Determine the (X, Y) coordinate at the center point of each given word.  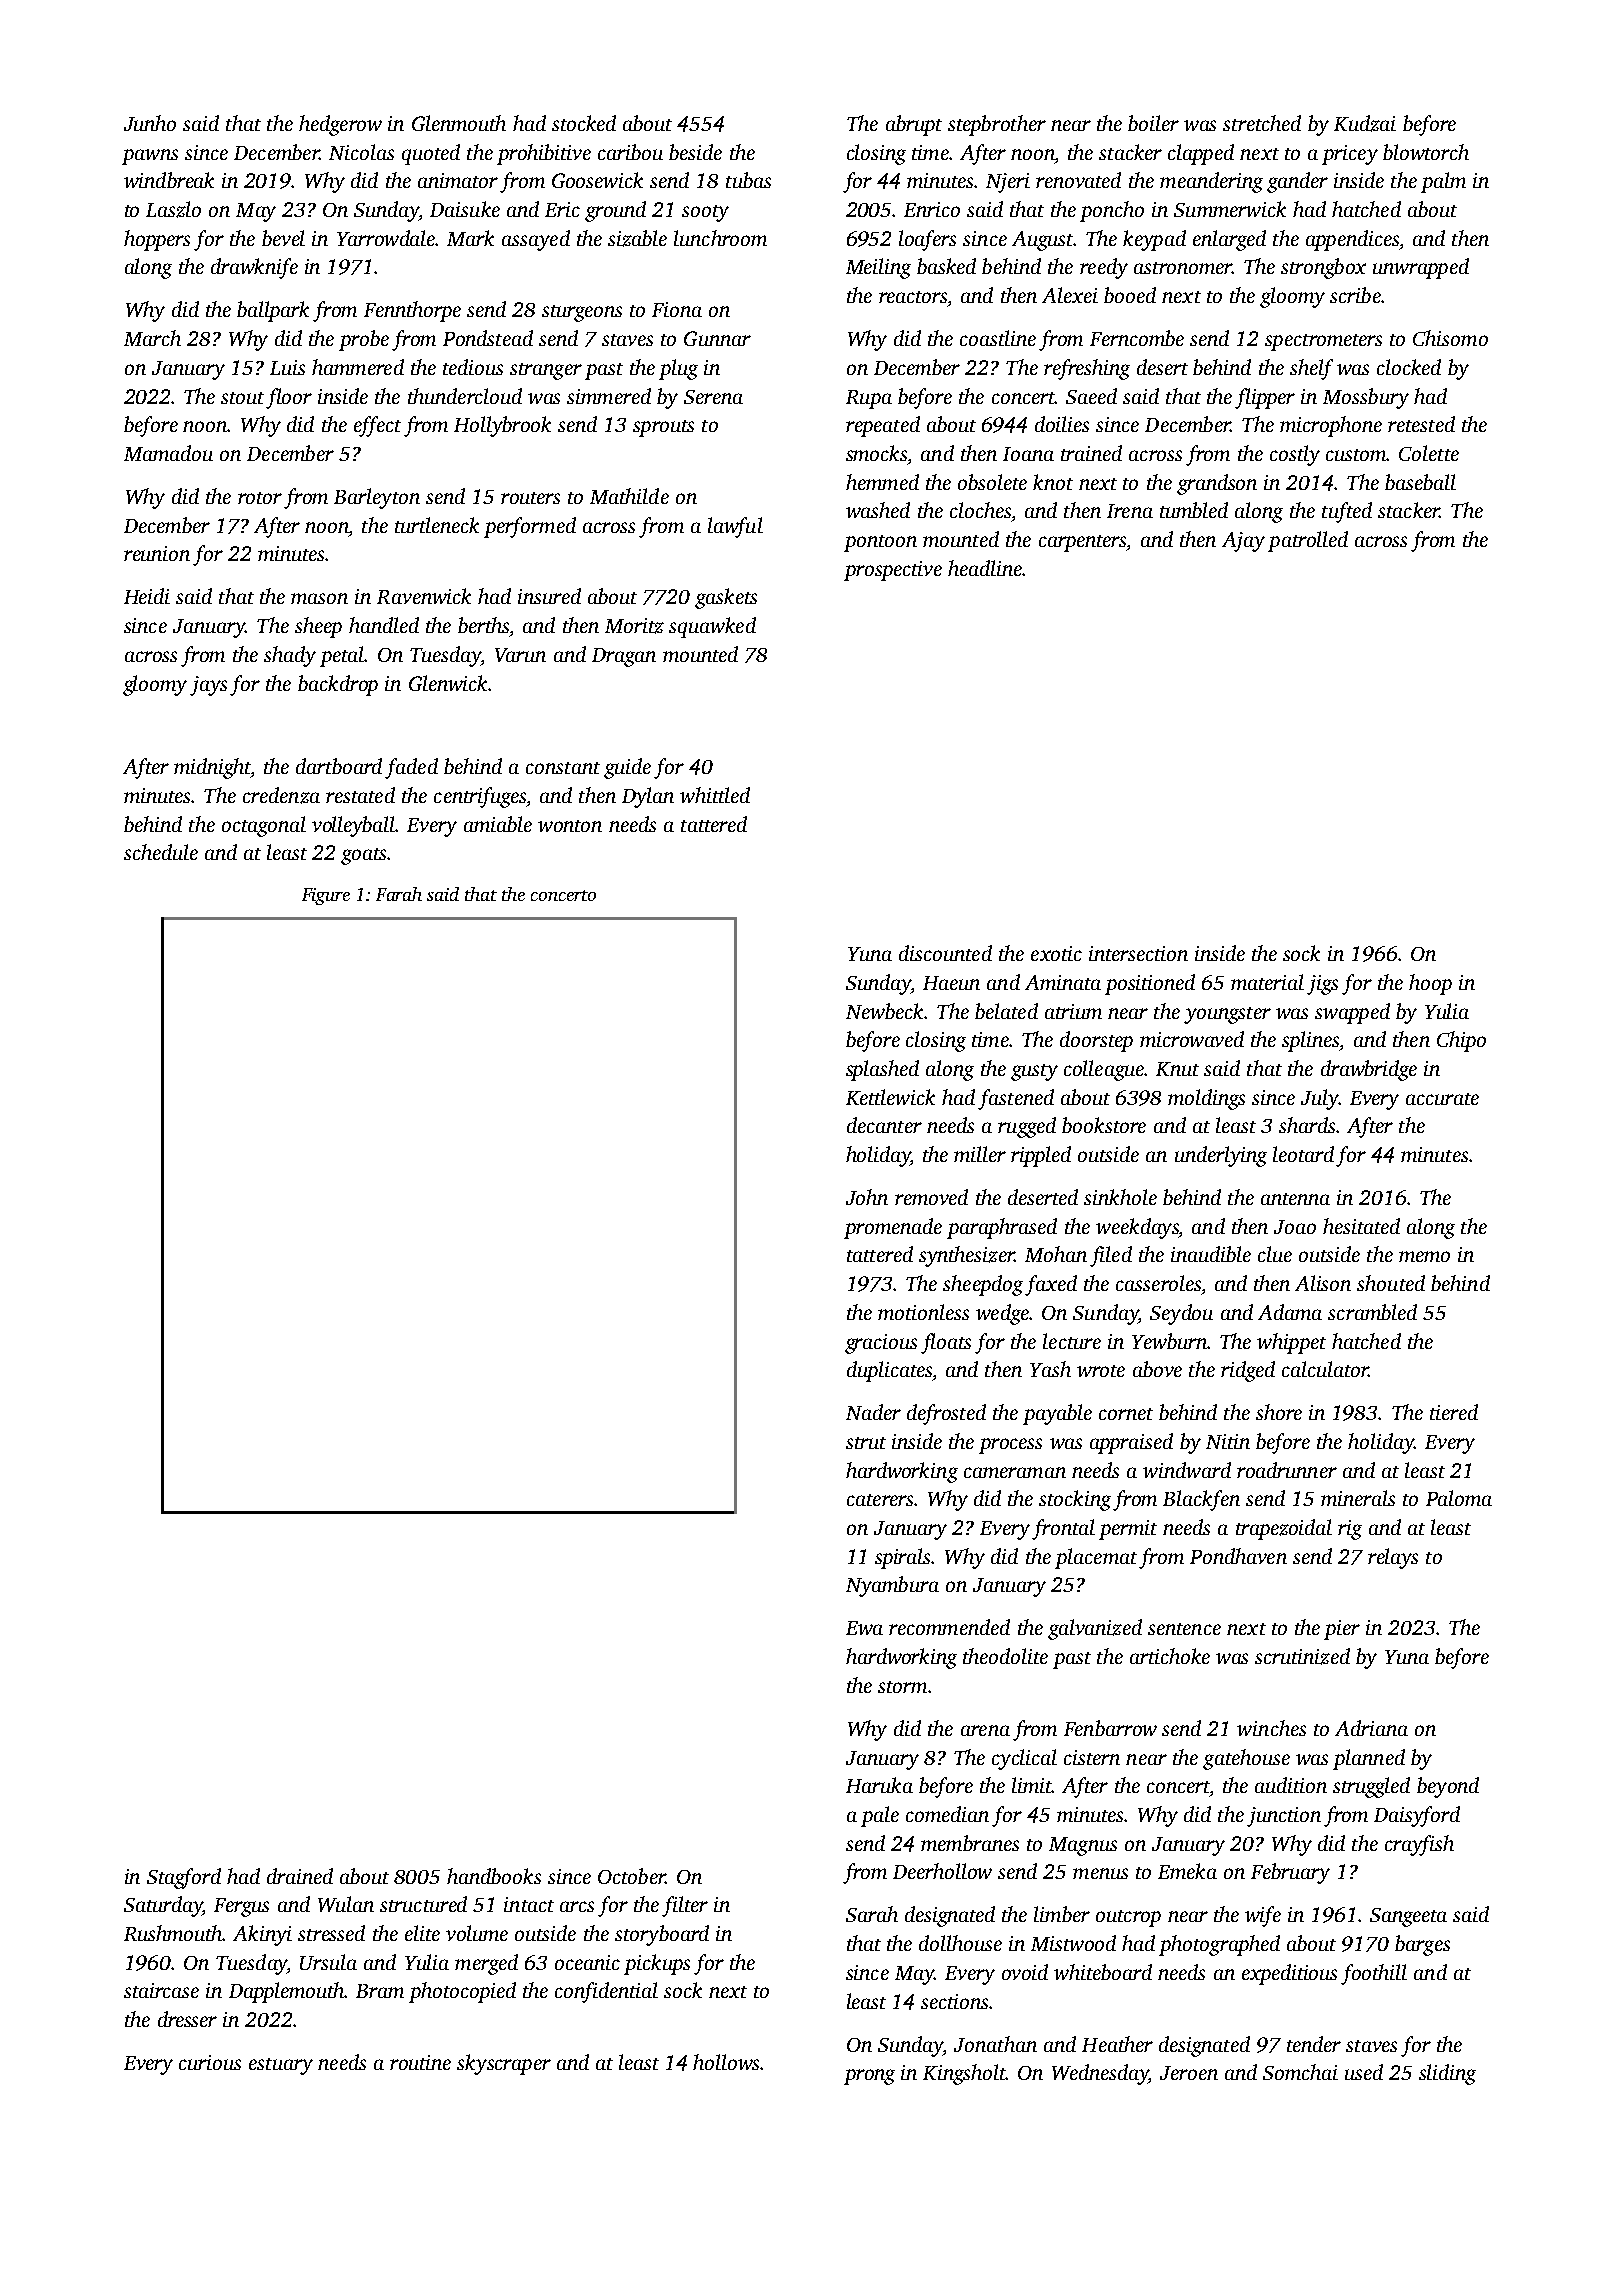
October (632, 1876)
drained (300, 1876)
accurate (1442, 1099)
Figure (326, 896)
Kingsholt (964, 2074)
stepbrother (997, 125)
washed (878, 510)
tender (1314, 2044)
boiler (1153, 123)
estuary (281, 2066)
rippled (1041, 1156)
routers (530, 498)
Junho (150, 123)
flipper (1265, 398)
